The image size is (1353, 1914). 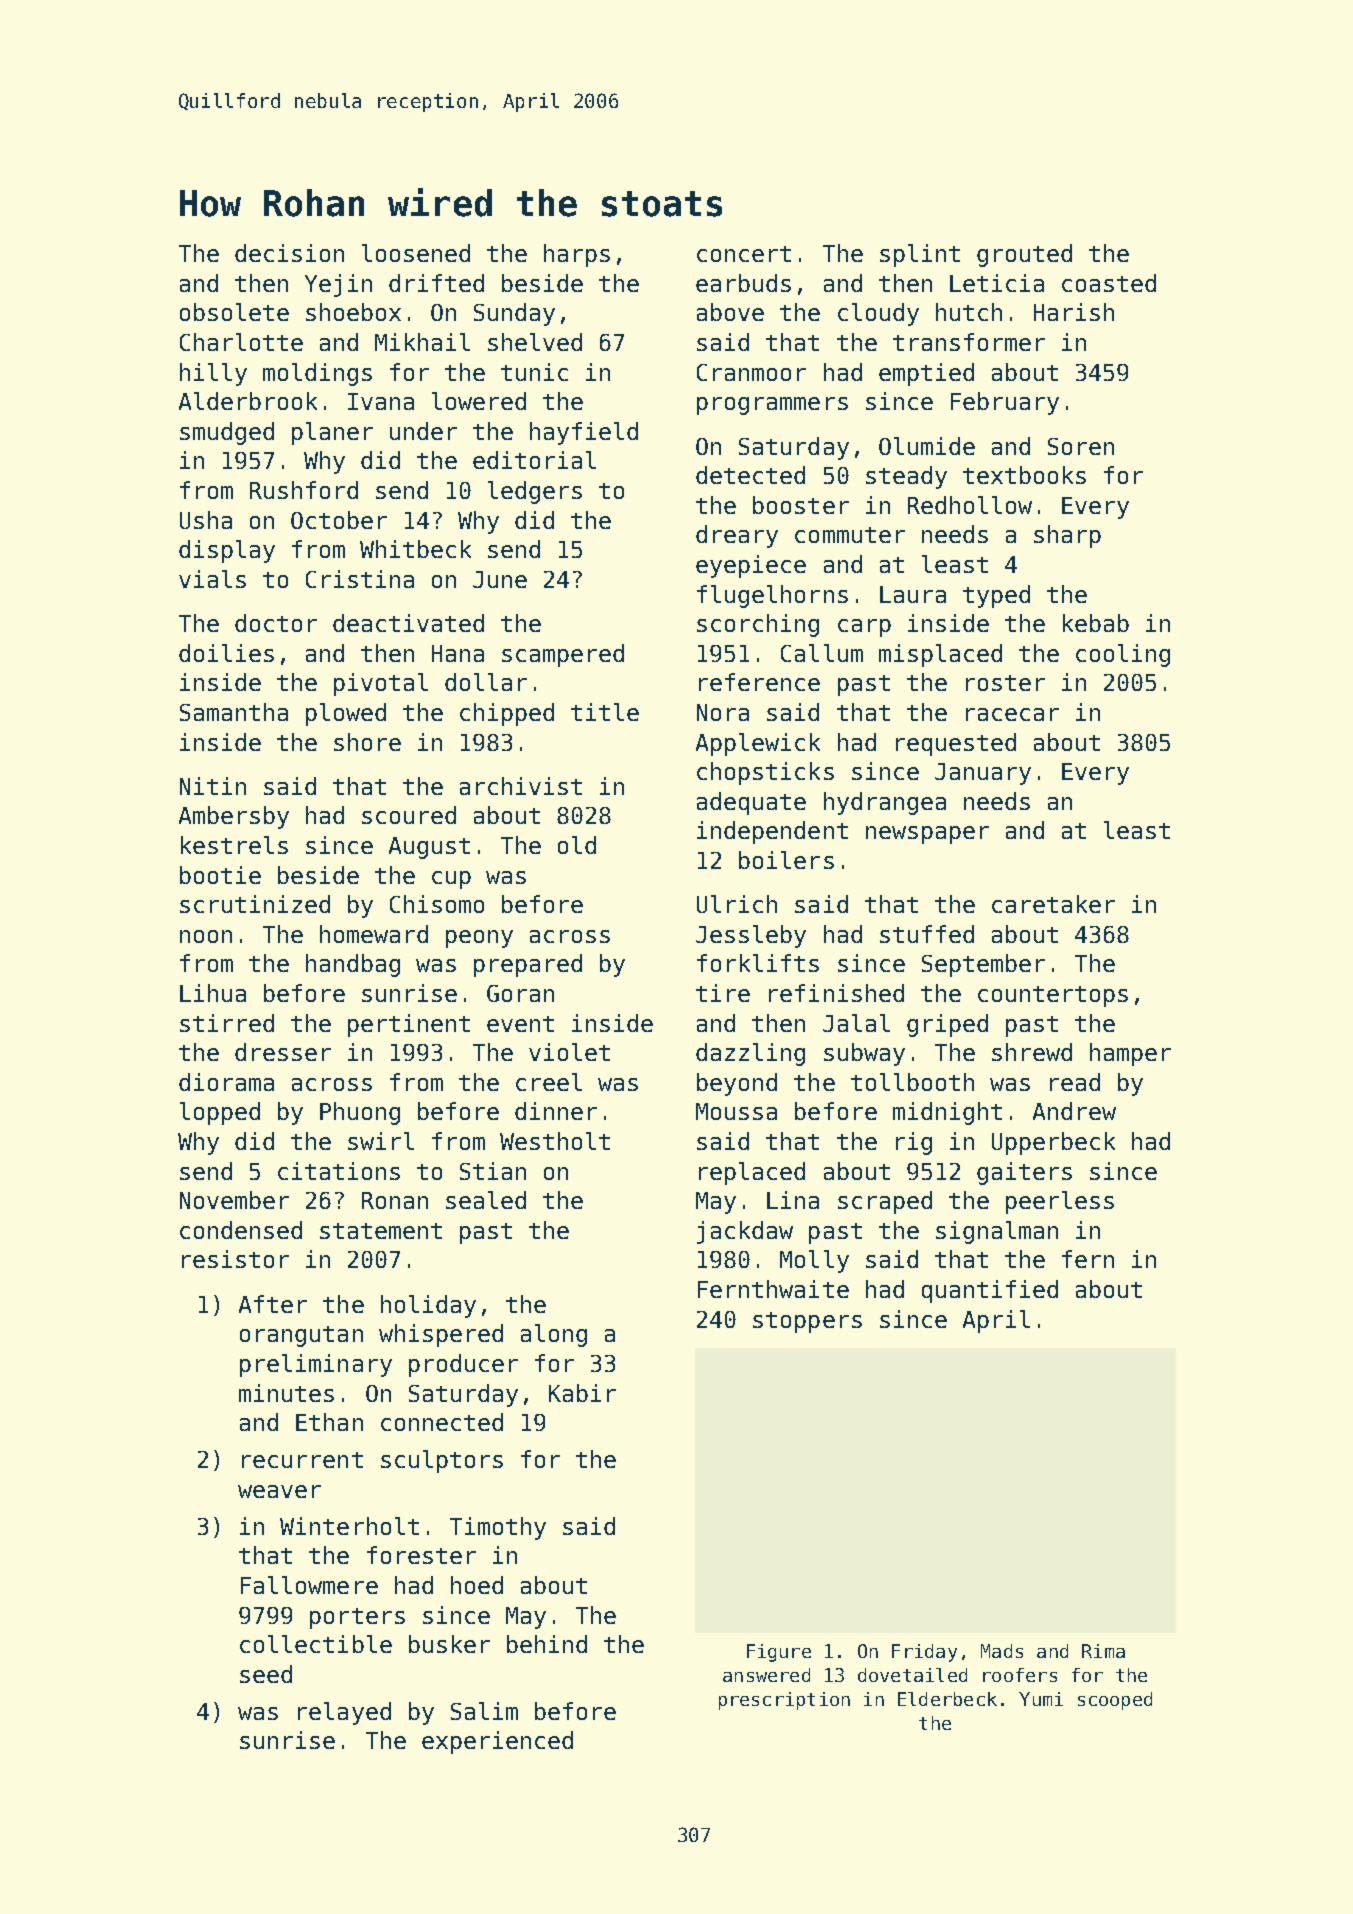 I want to click on January, so click(x=983, y=774).
